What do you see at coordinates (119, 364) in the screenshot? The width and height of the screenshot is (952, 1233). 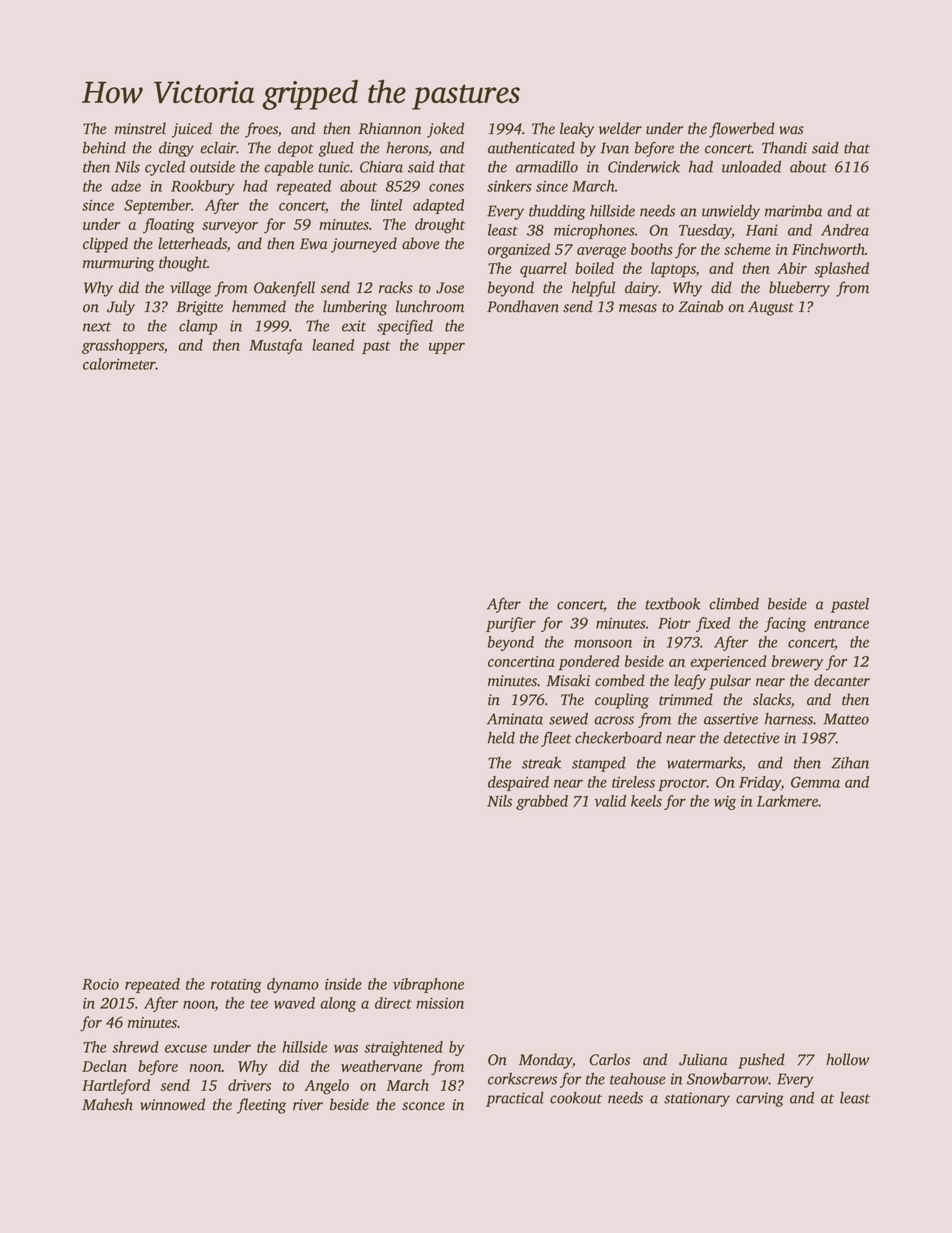 I see `calorimeter` at bounding box center [119, 364].
